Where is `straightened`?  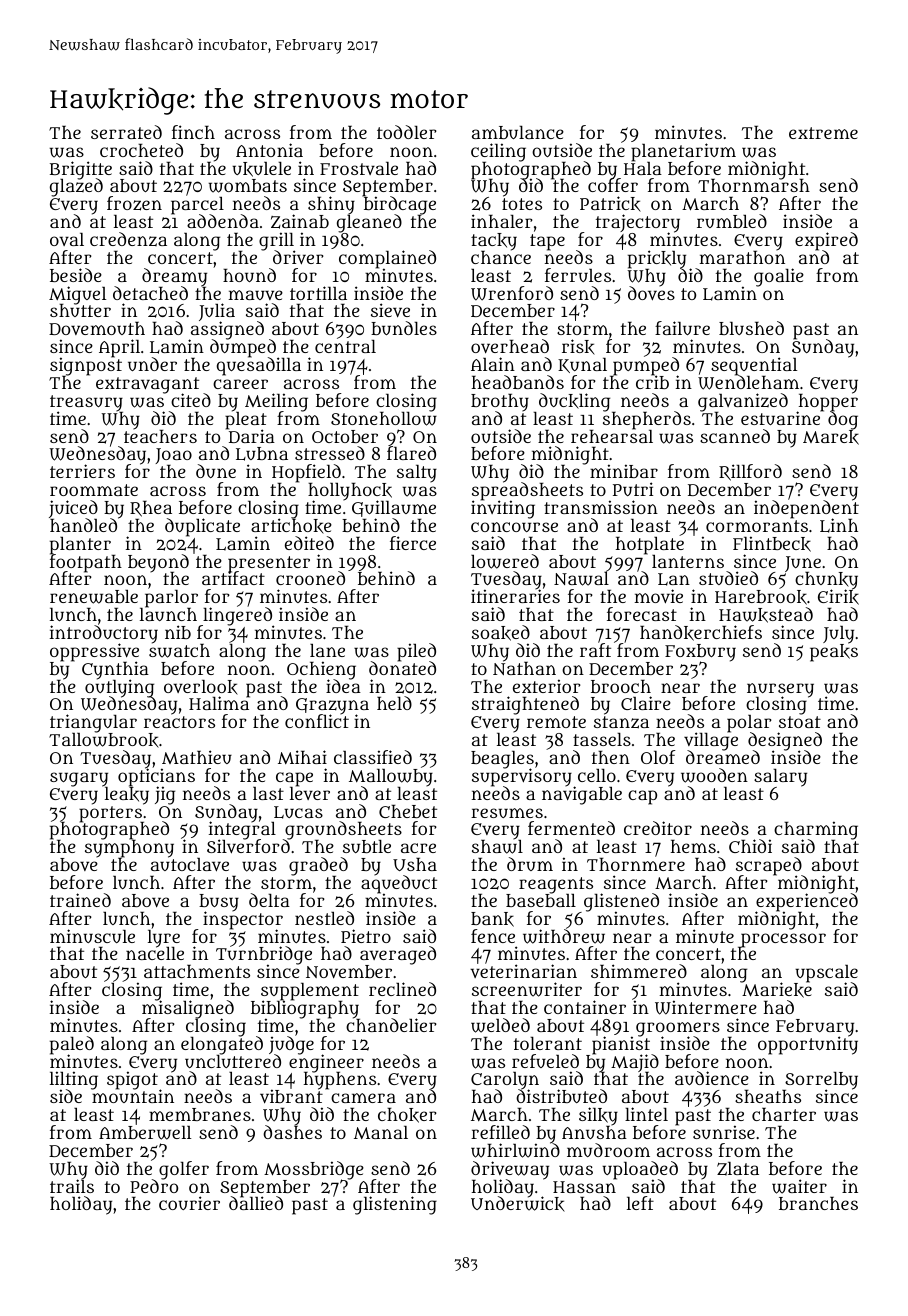 straightened is located at coordinates (525, 705).
